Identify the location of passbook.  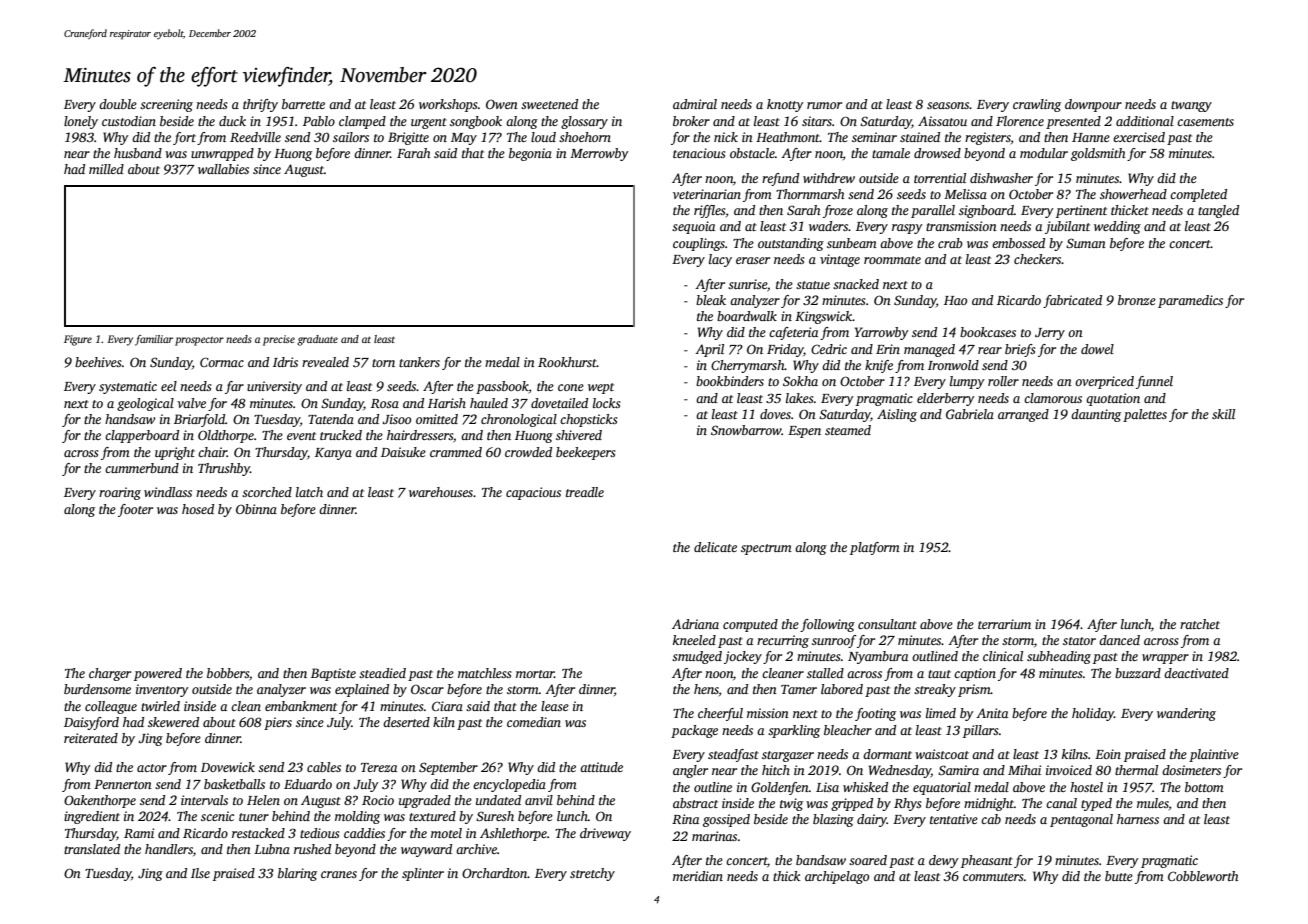
(502, 387).
